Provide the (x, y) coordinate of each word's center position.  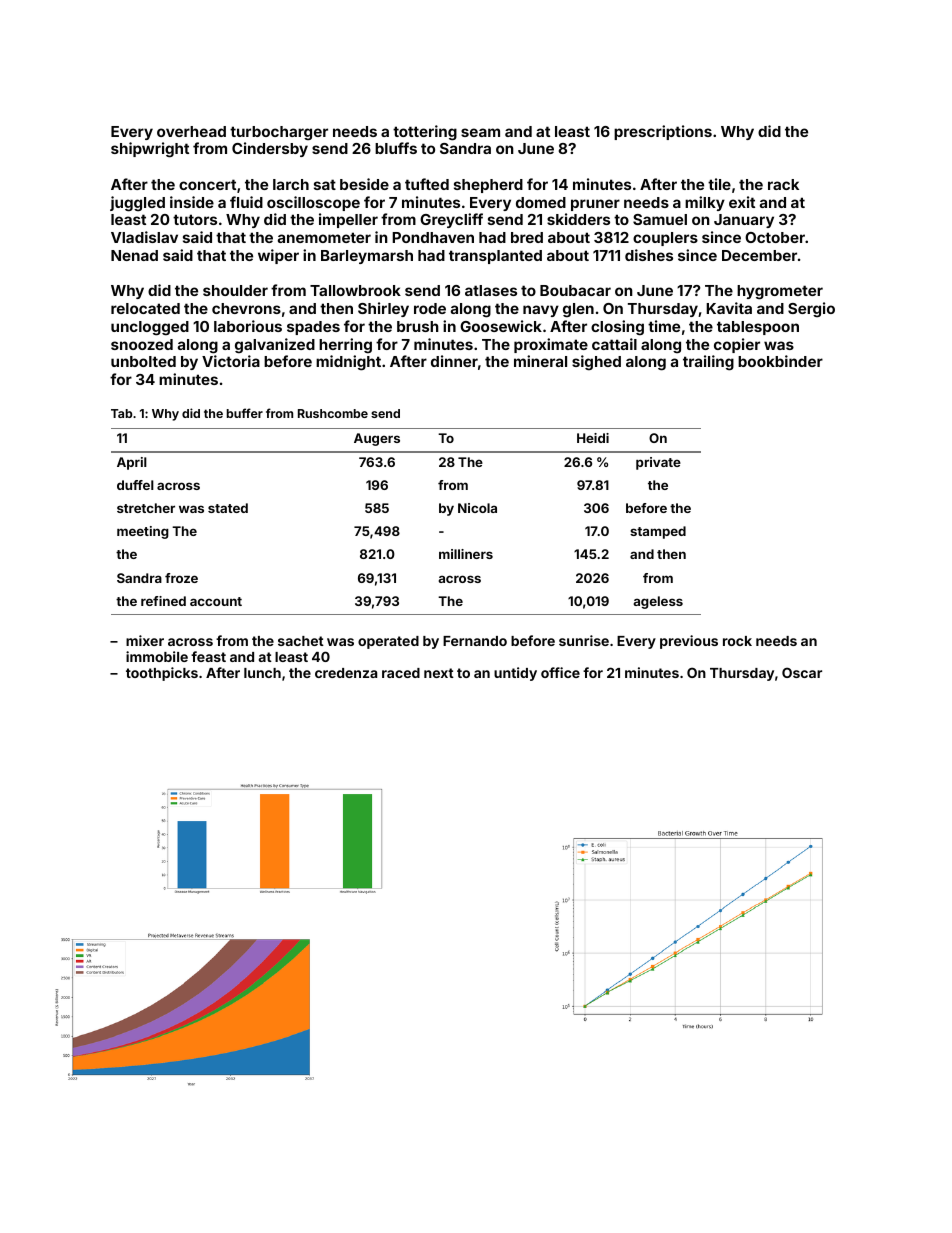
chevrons (246, 308)
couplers (665, 239)
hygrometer (780, 292)
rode (430, 308)
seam (480, 132)
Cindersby (270, 149)
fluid (246, 202)
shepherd (488, 186)
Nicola (477, 508)
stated (228, 508)
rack (783, 184)
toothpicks (162, 674)
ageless (658, 602)
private (658, 463)
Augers (377, 439)
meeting (143, 532)
